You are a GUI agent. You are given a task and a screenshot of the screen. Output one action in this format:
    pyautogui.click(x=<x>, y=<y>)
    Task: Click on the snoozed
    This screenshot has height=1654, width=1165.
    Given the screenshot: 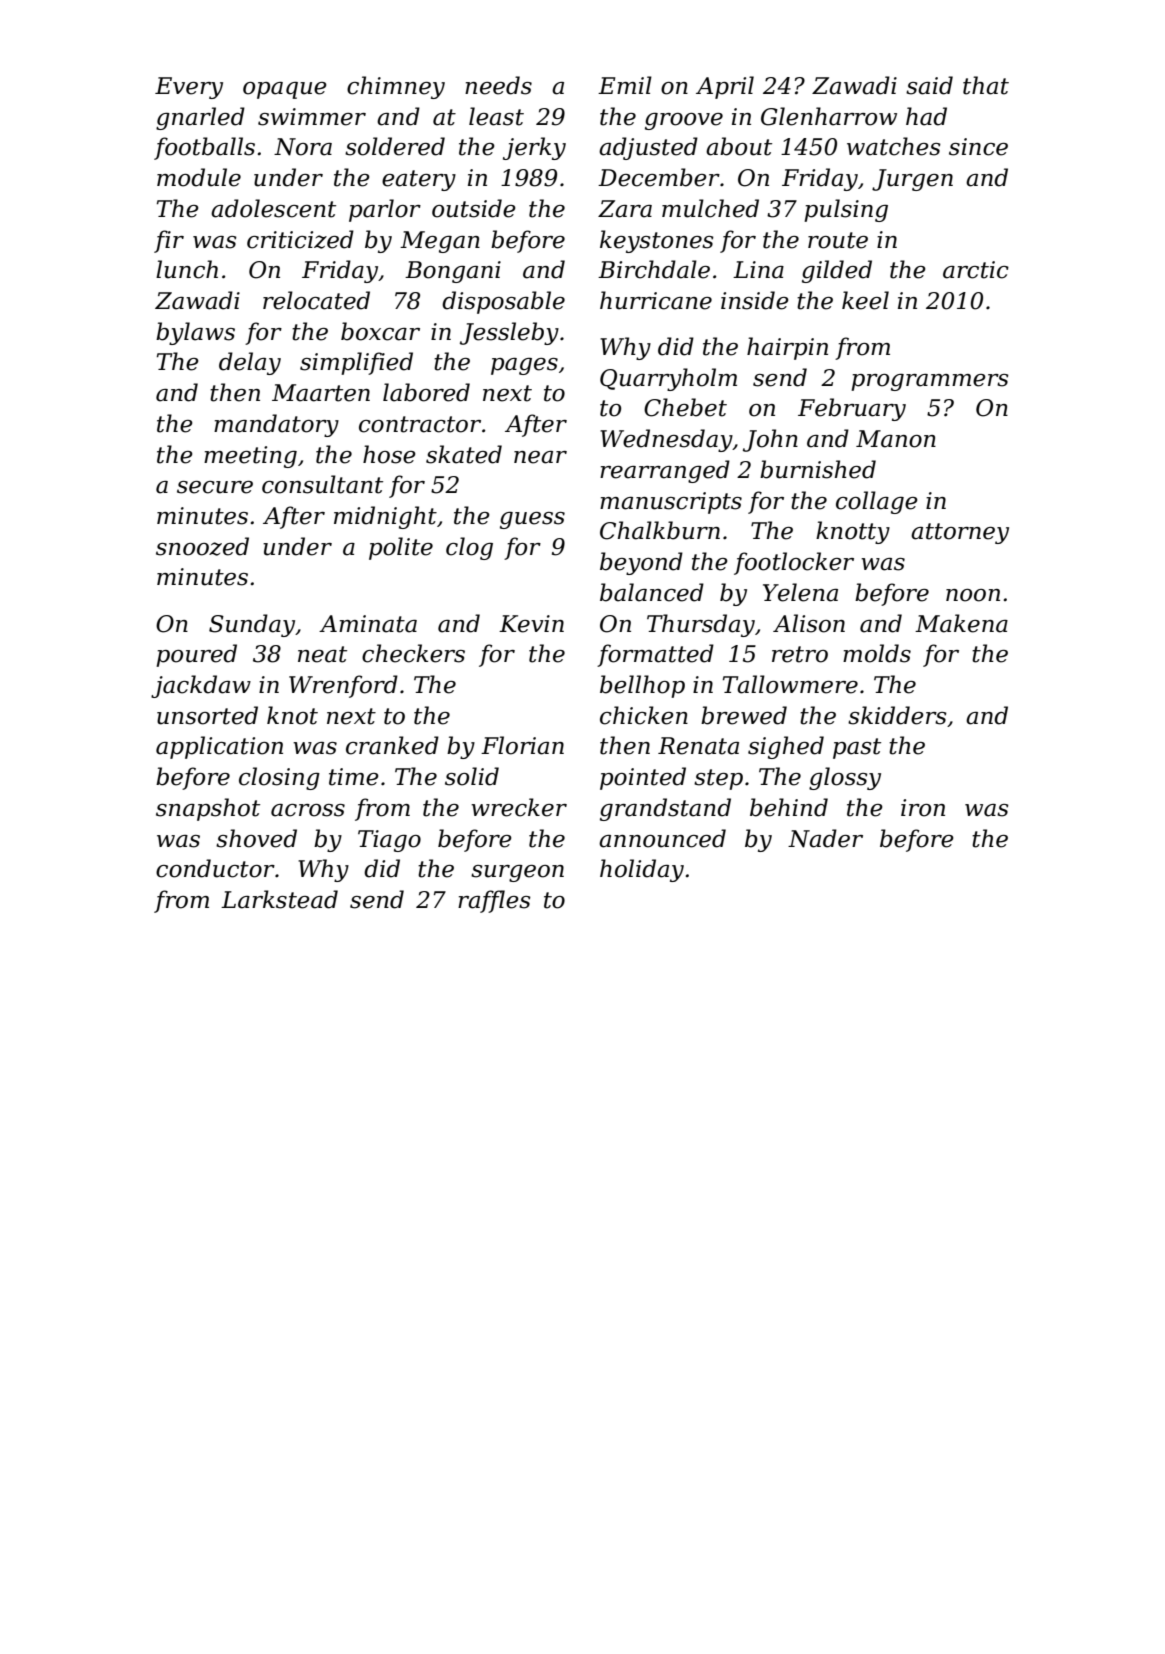 What is the action you would take?
    pyautogui.click(x=202, y=546)
